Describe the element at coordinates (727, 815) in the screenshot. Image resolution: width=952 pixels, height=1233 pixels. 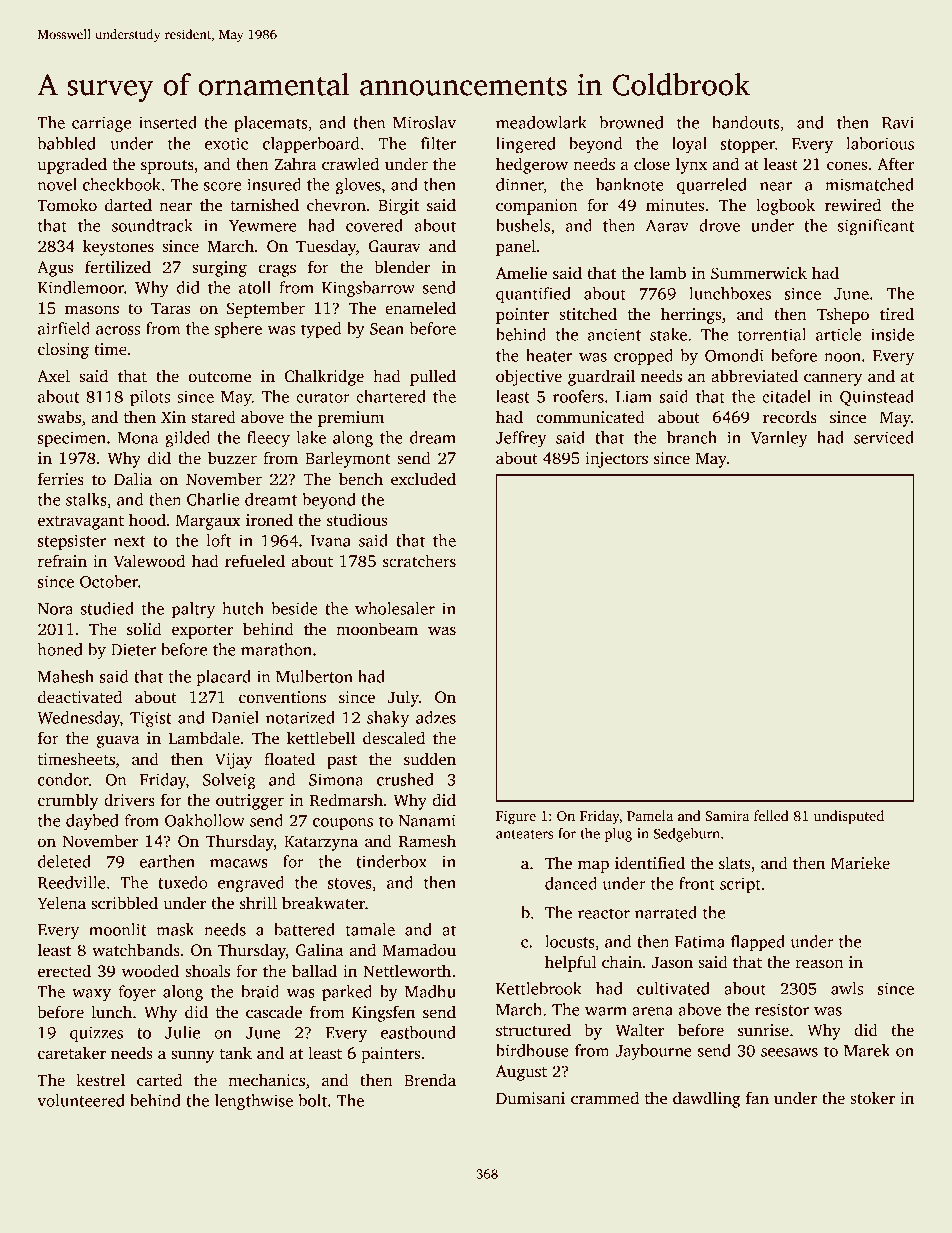
I see `Samira` at that location.
